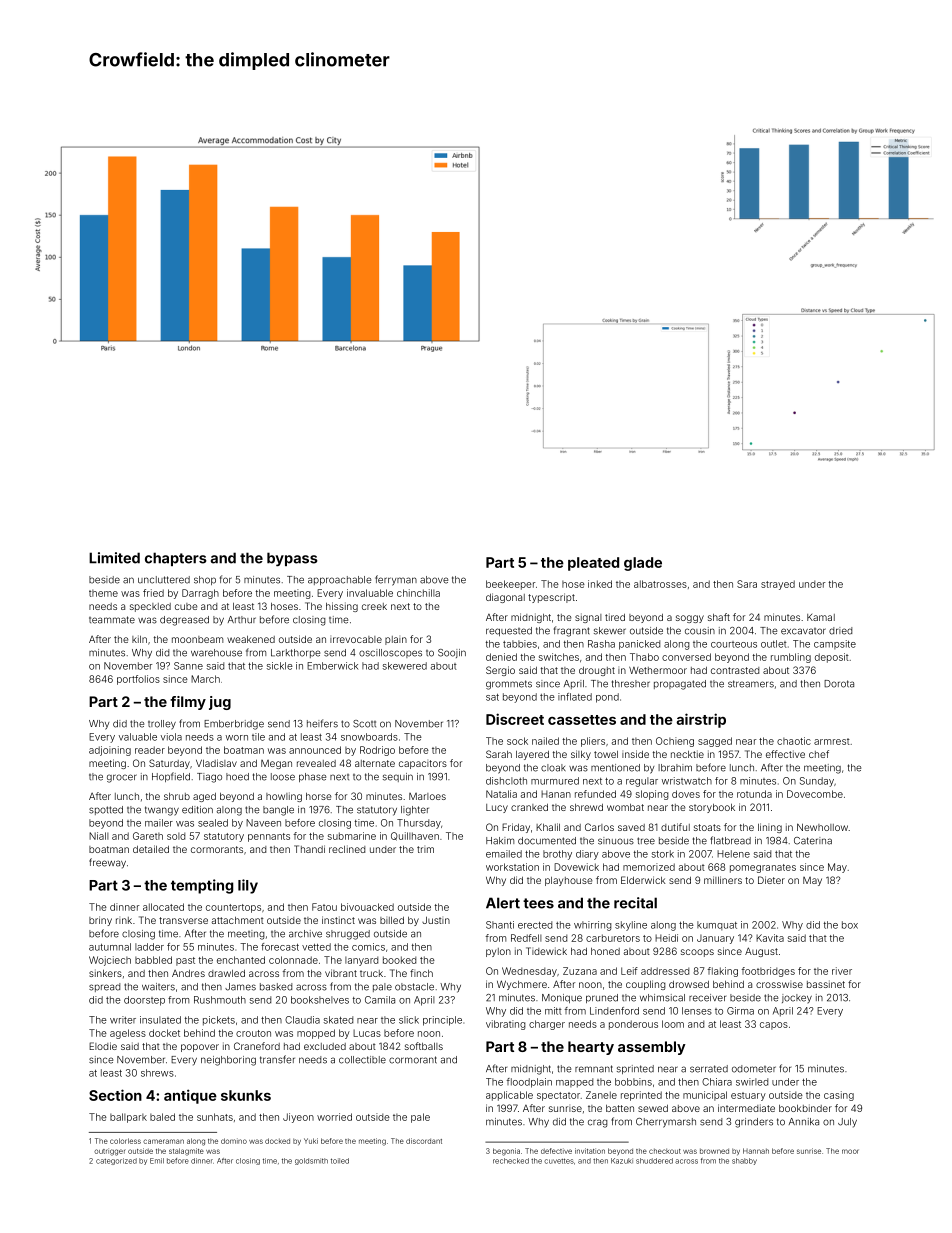 This screenshot has width=952, height=1233. What do you see at coordinates (311, 1161) in the screenshot?
I see `goldsmith` at bounding box center [311, 1161].
